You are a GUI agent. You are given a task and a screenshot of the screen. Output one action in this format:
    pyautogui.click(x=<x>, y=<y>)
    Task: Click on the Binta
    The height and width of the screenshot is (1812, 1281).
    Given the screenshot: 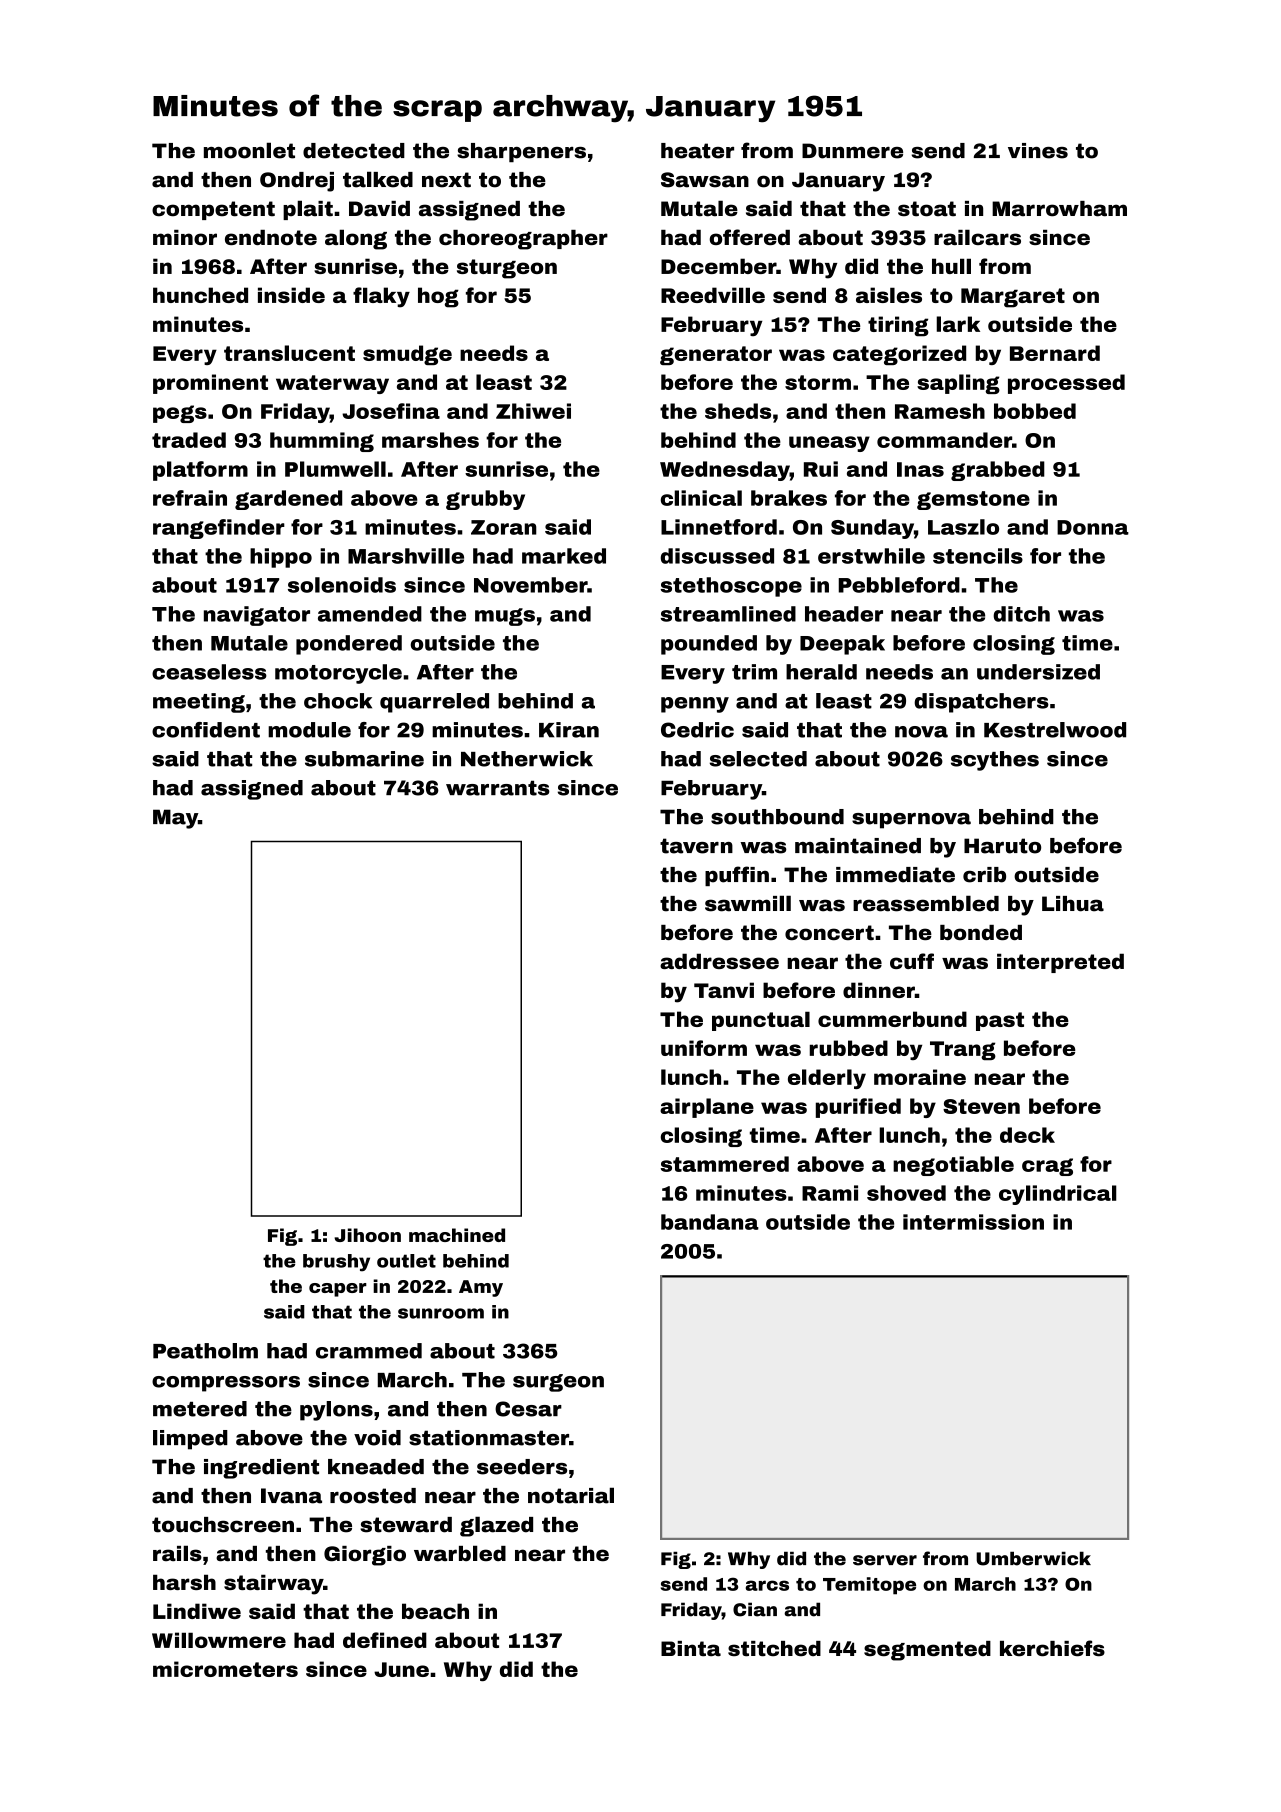 What is the action you would take?
    pyautogui.click(x=691, y=1649)
